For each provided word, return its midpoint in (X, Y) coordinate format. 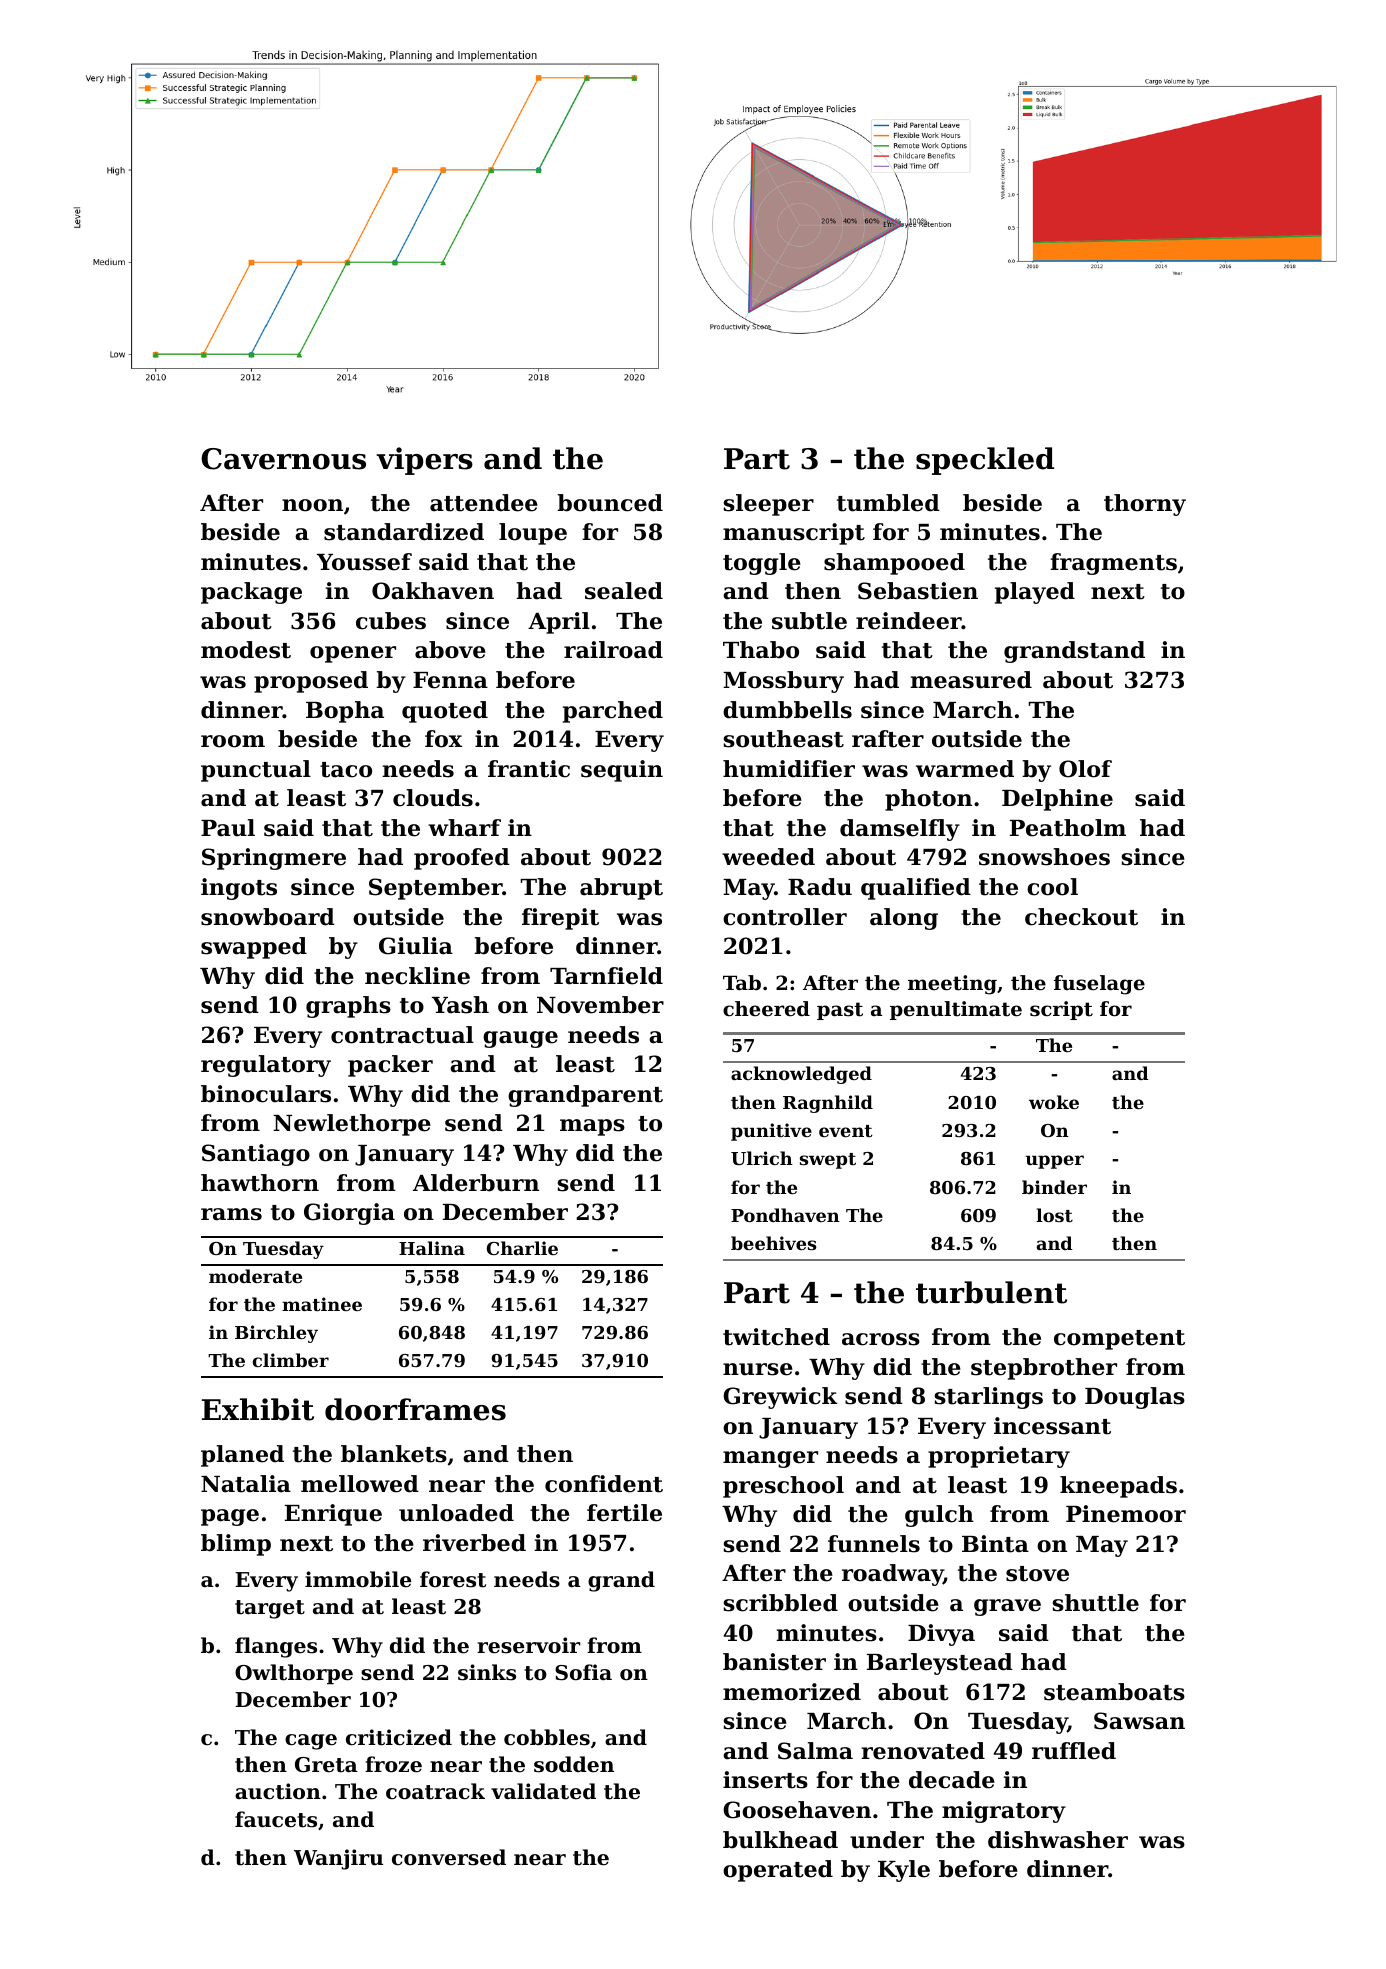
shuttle (1096, 1603)
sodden (574, 1764)
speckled (985, 461)
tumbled (888, 503)
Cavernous (283, 459)
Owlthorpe (294, 1674)
